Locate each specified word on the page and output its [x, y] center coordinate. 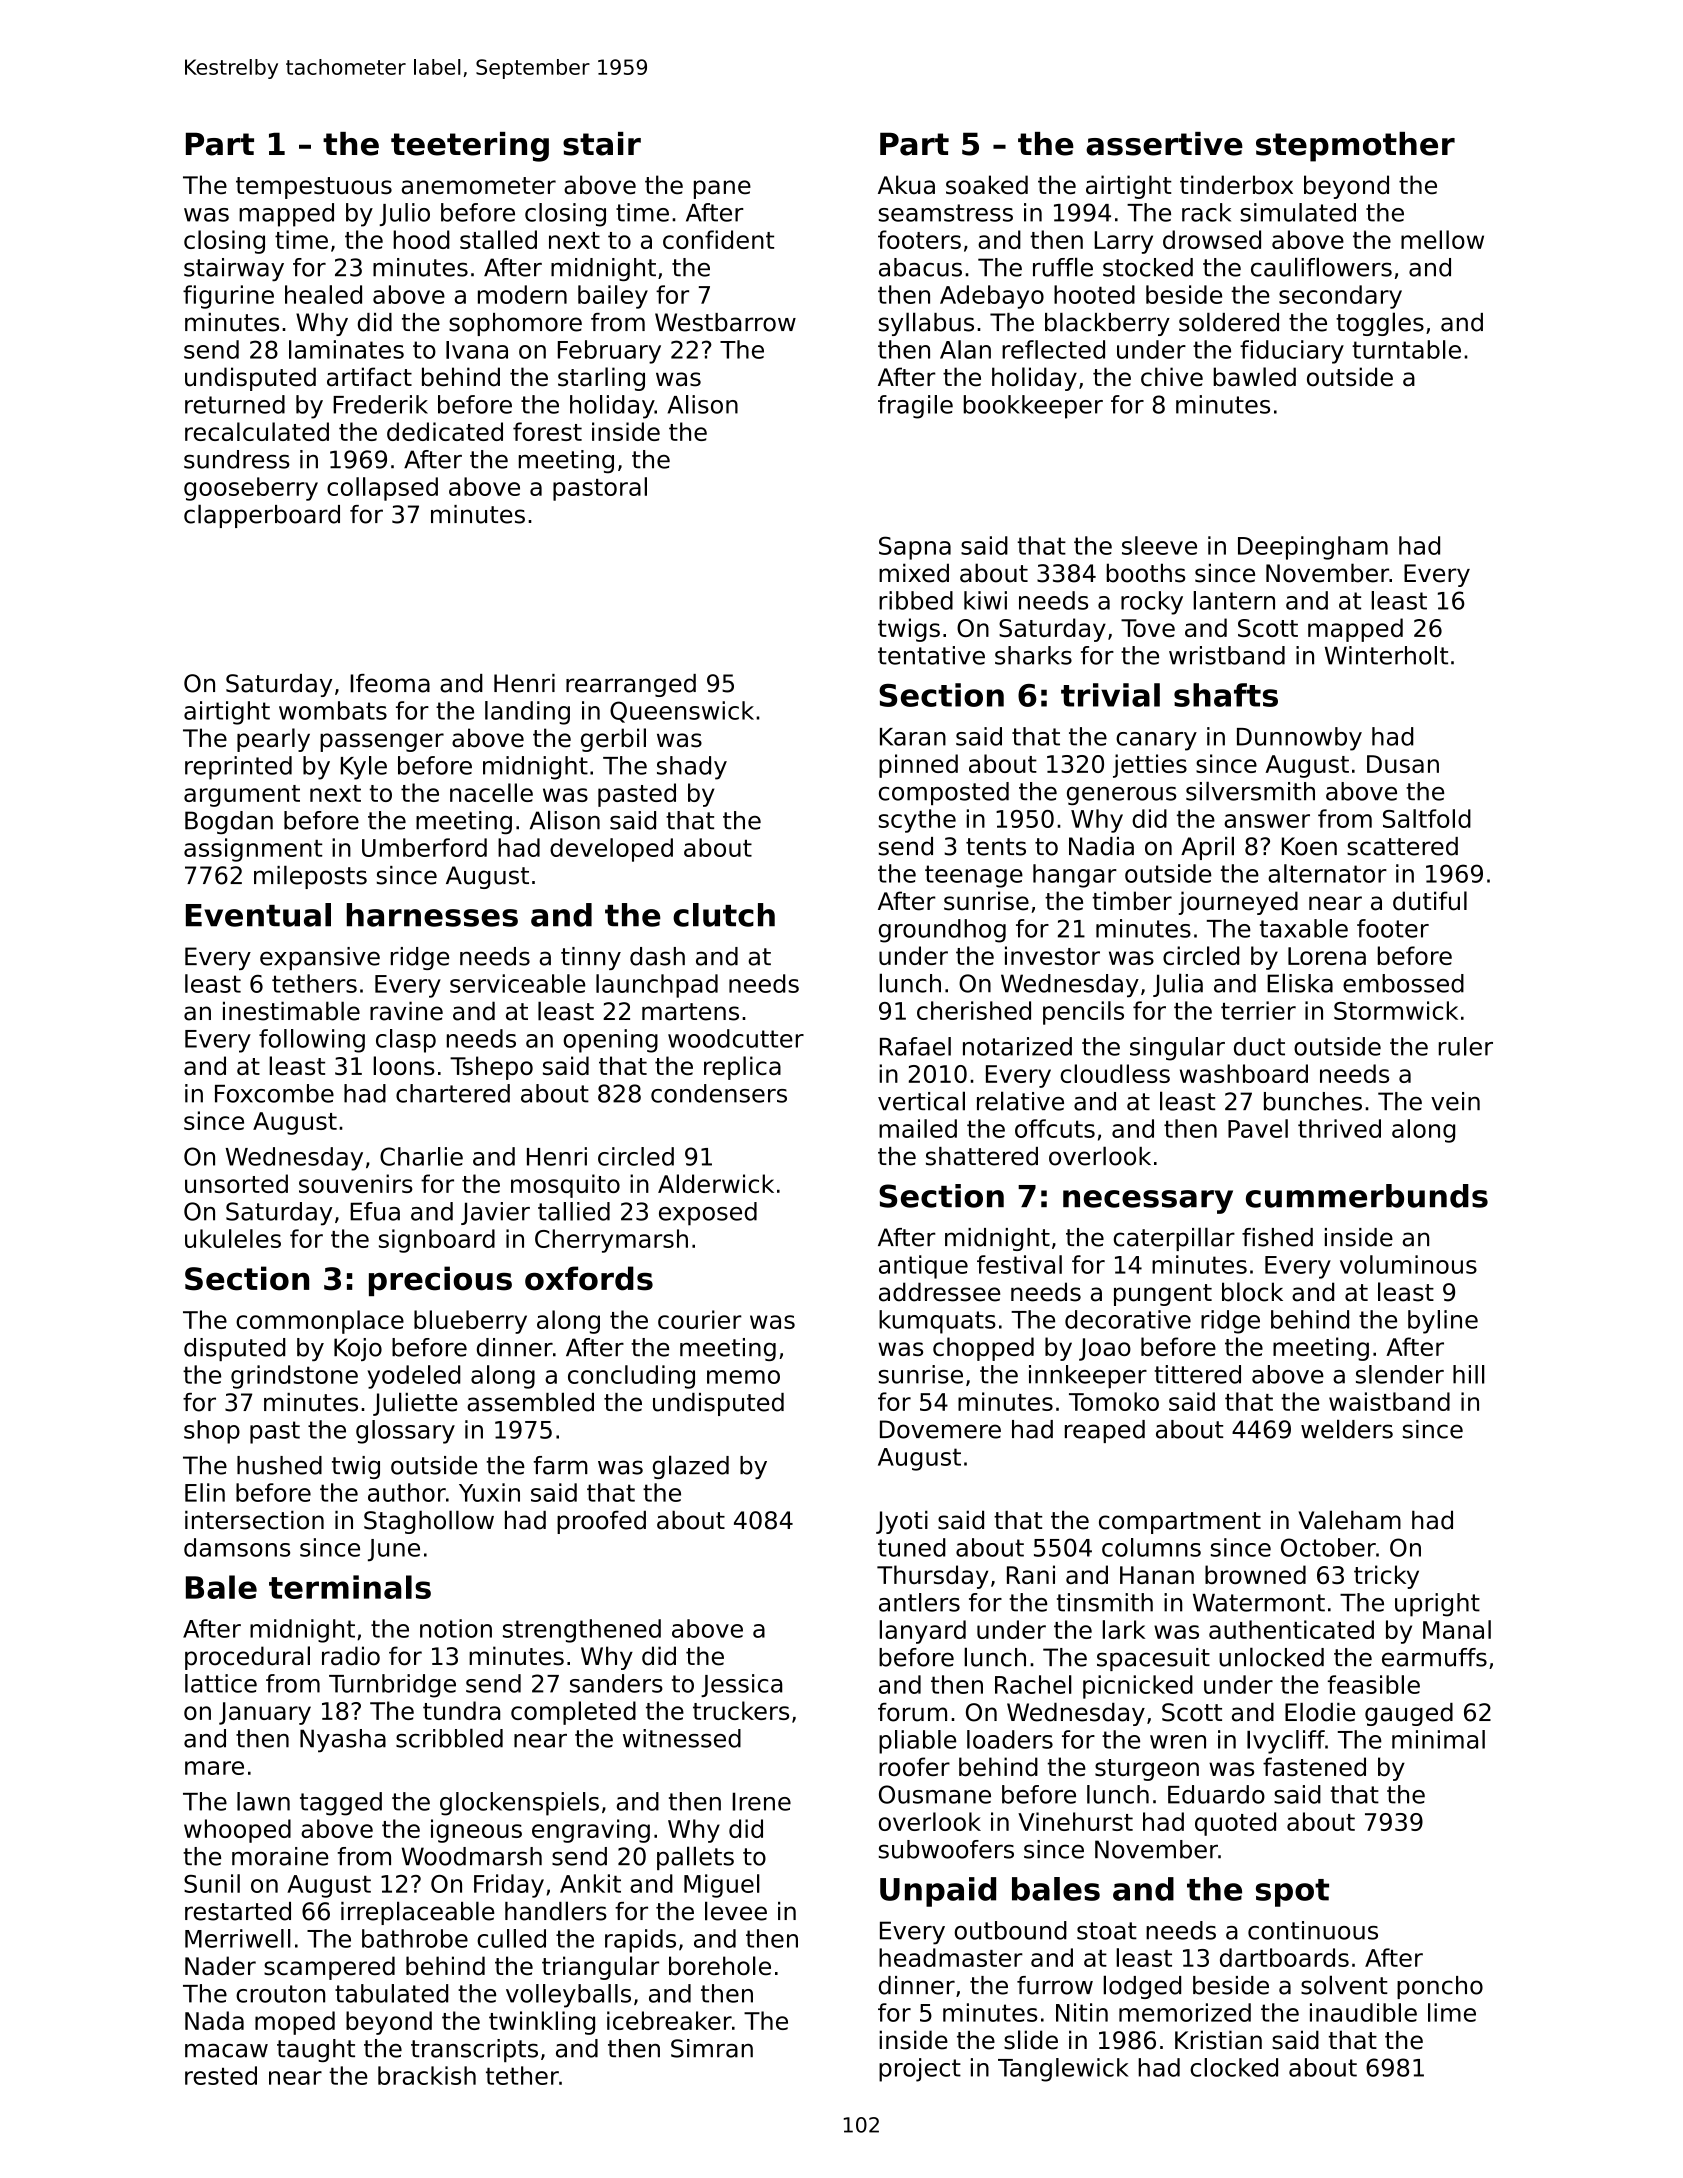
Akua [906, 185]
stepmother [1355, 147]
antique [923, 1267]
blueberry [470, 1322]
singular [1177, 1049]
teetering [470, 147]
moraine [280, 1856]
